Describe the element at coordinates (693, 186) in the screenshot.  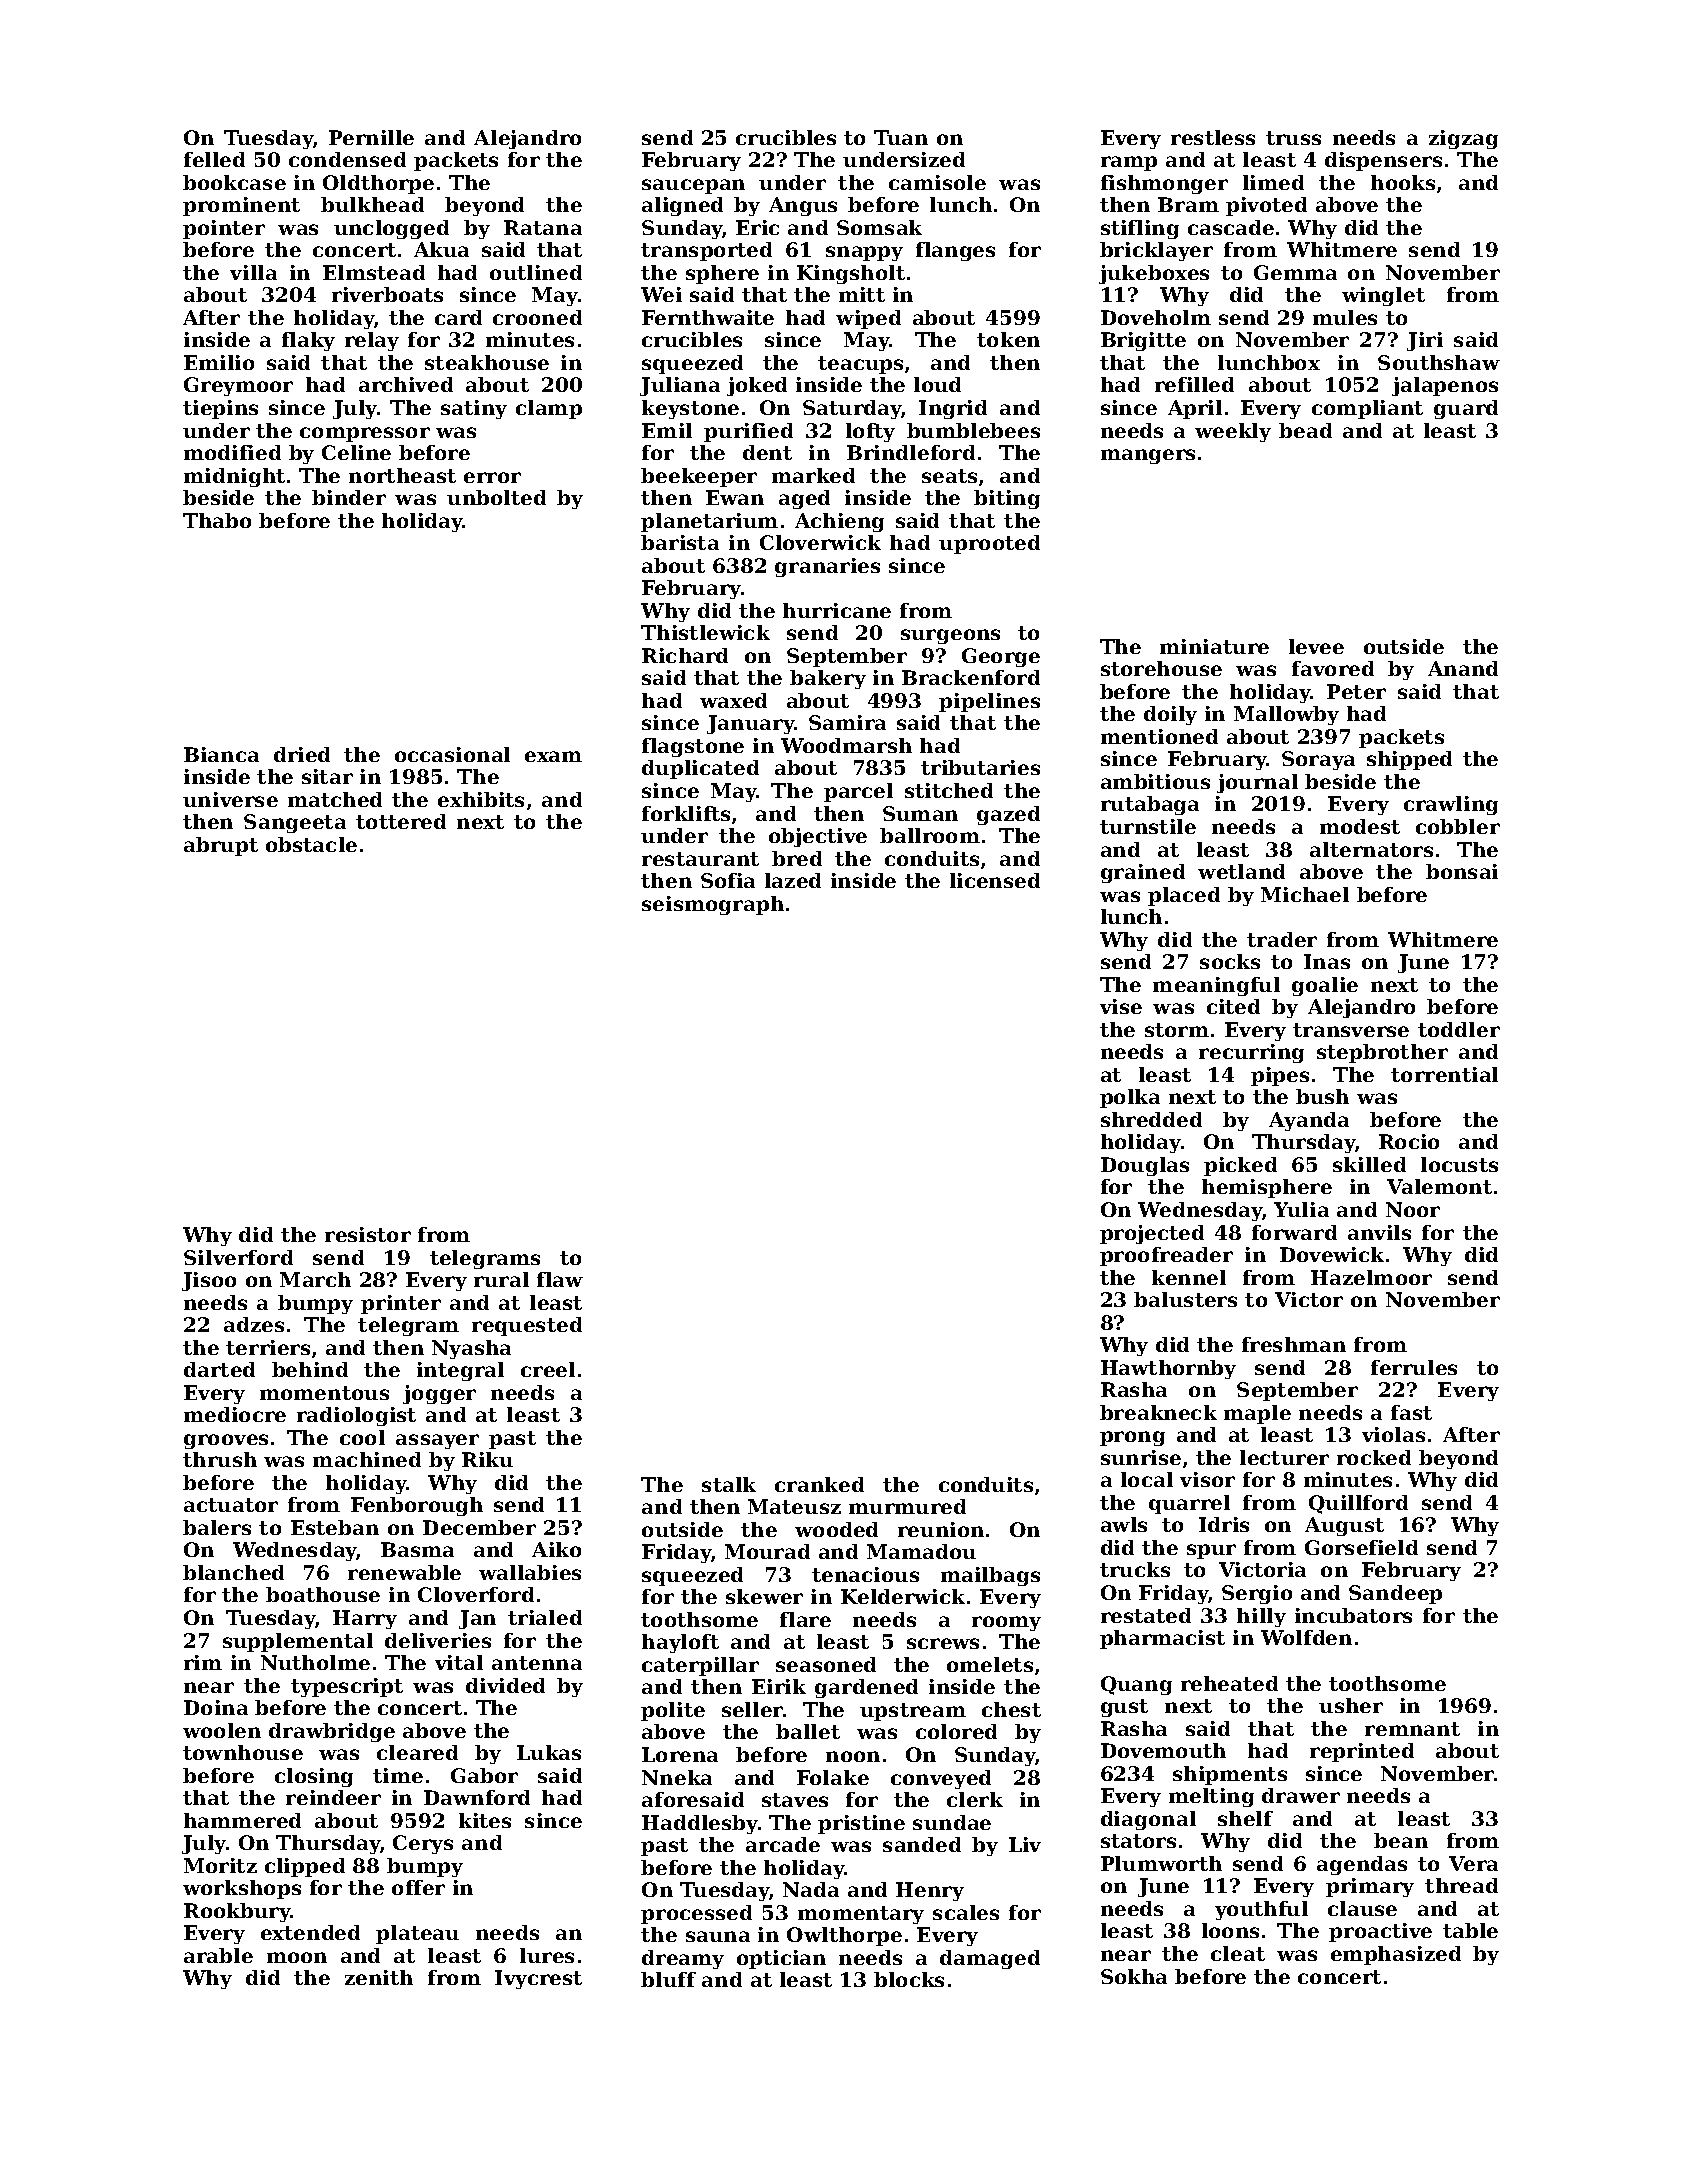
I see `saucepan` at that location.
